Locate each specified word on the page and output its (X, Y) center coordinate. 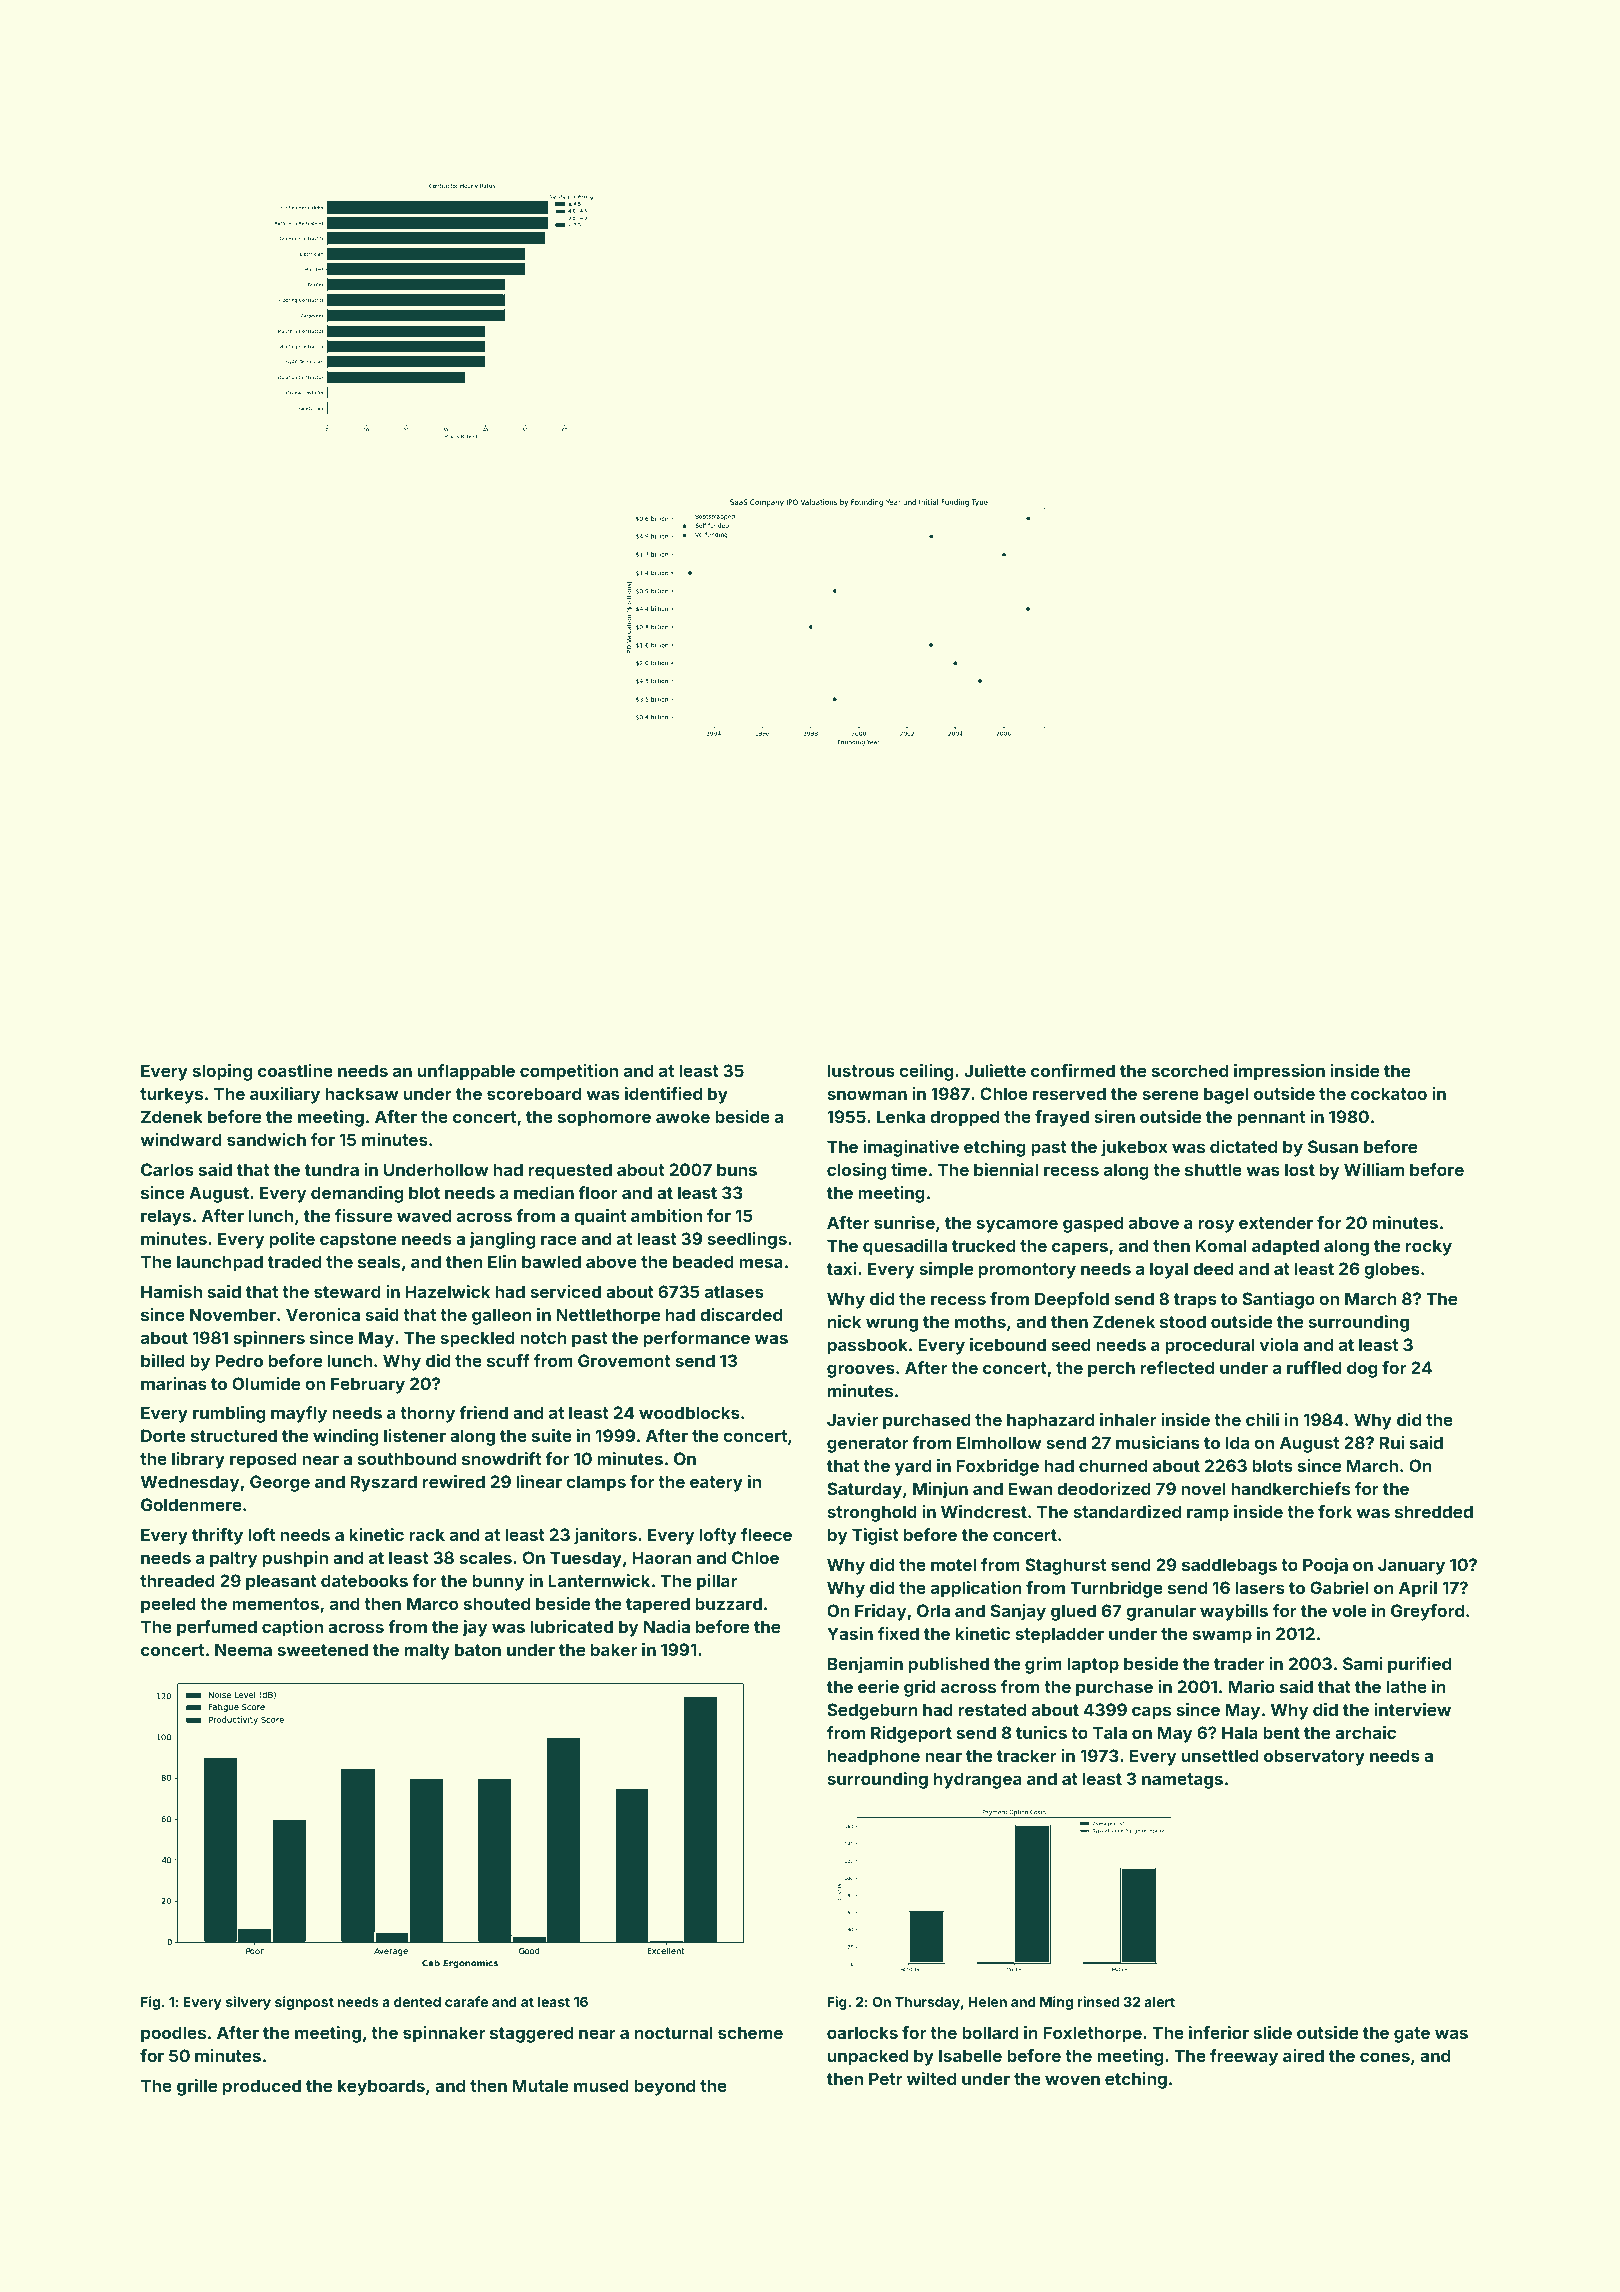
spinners (269, 1339)
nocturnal (674, 2032)
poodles (173, 2034)
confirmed (1073, 1070)
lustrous (861, 1070)
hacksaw (361, 1093)
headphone (874, 1757)
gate (1412, 2035)
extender (1276, 1222)
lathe (1407, 1686)
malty (427, 1651)
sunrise (904, 1222)
